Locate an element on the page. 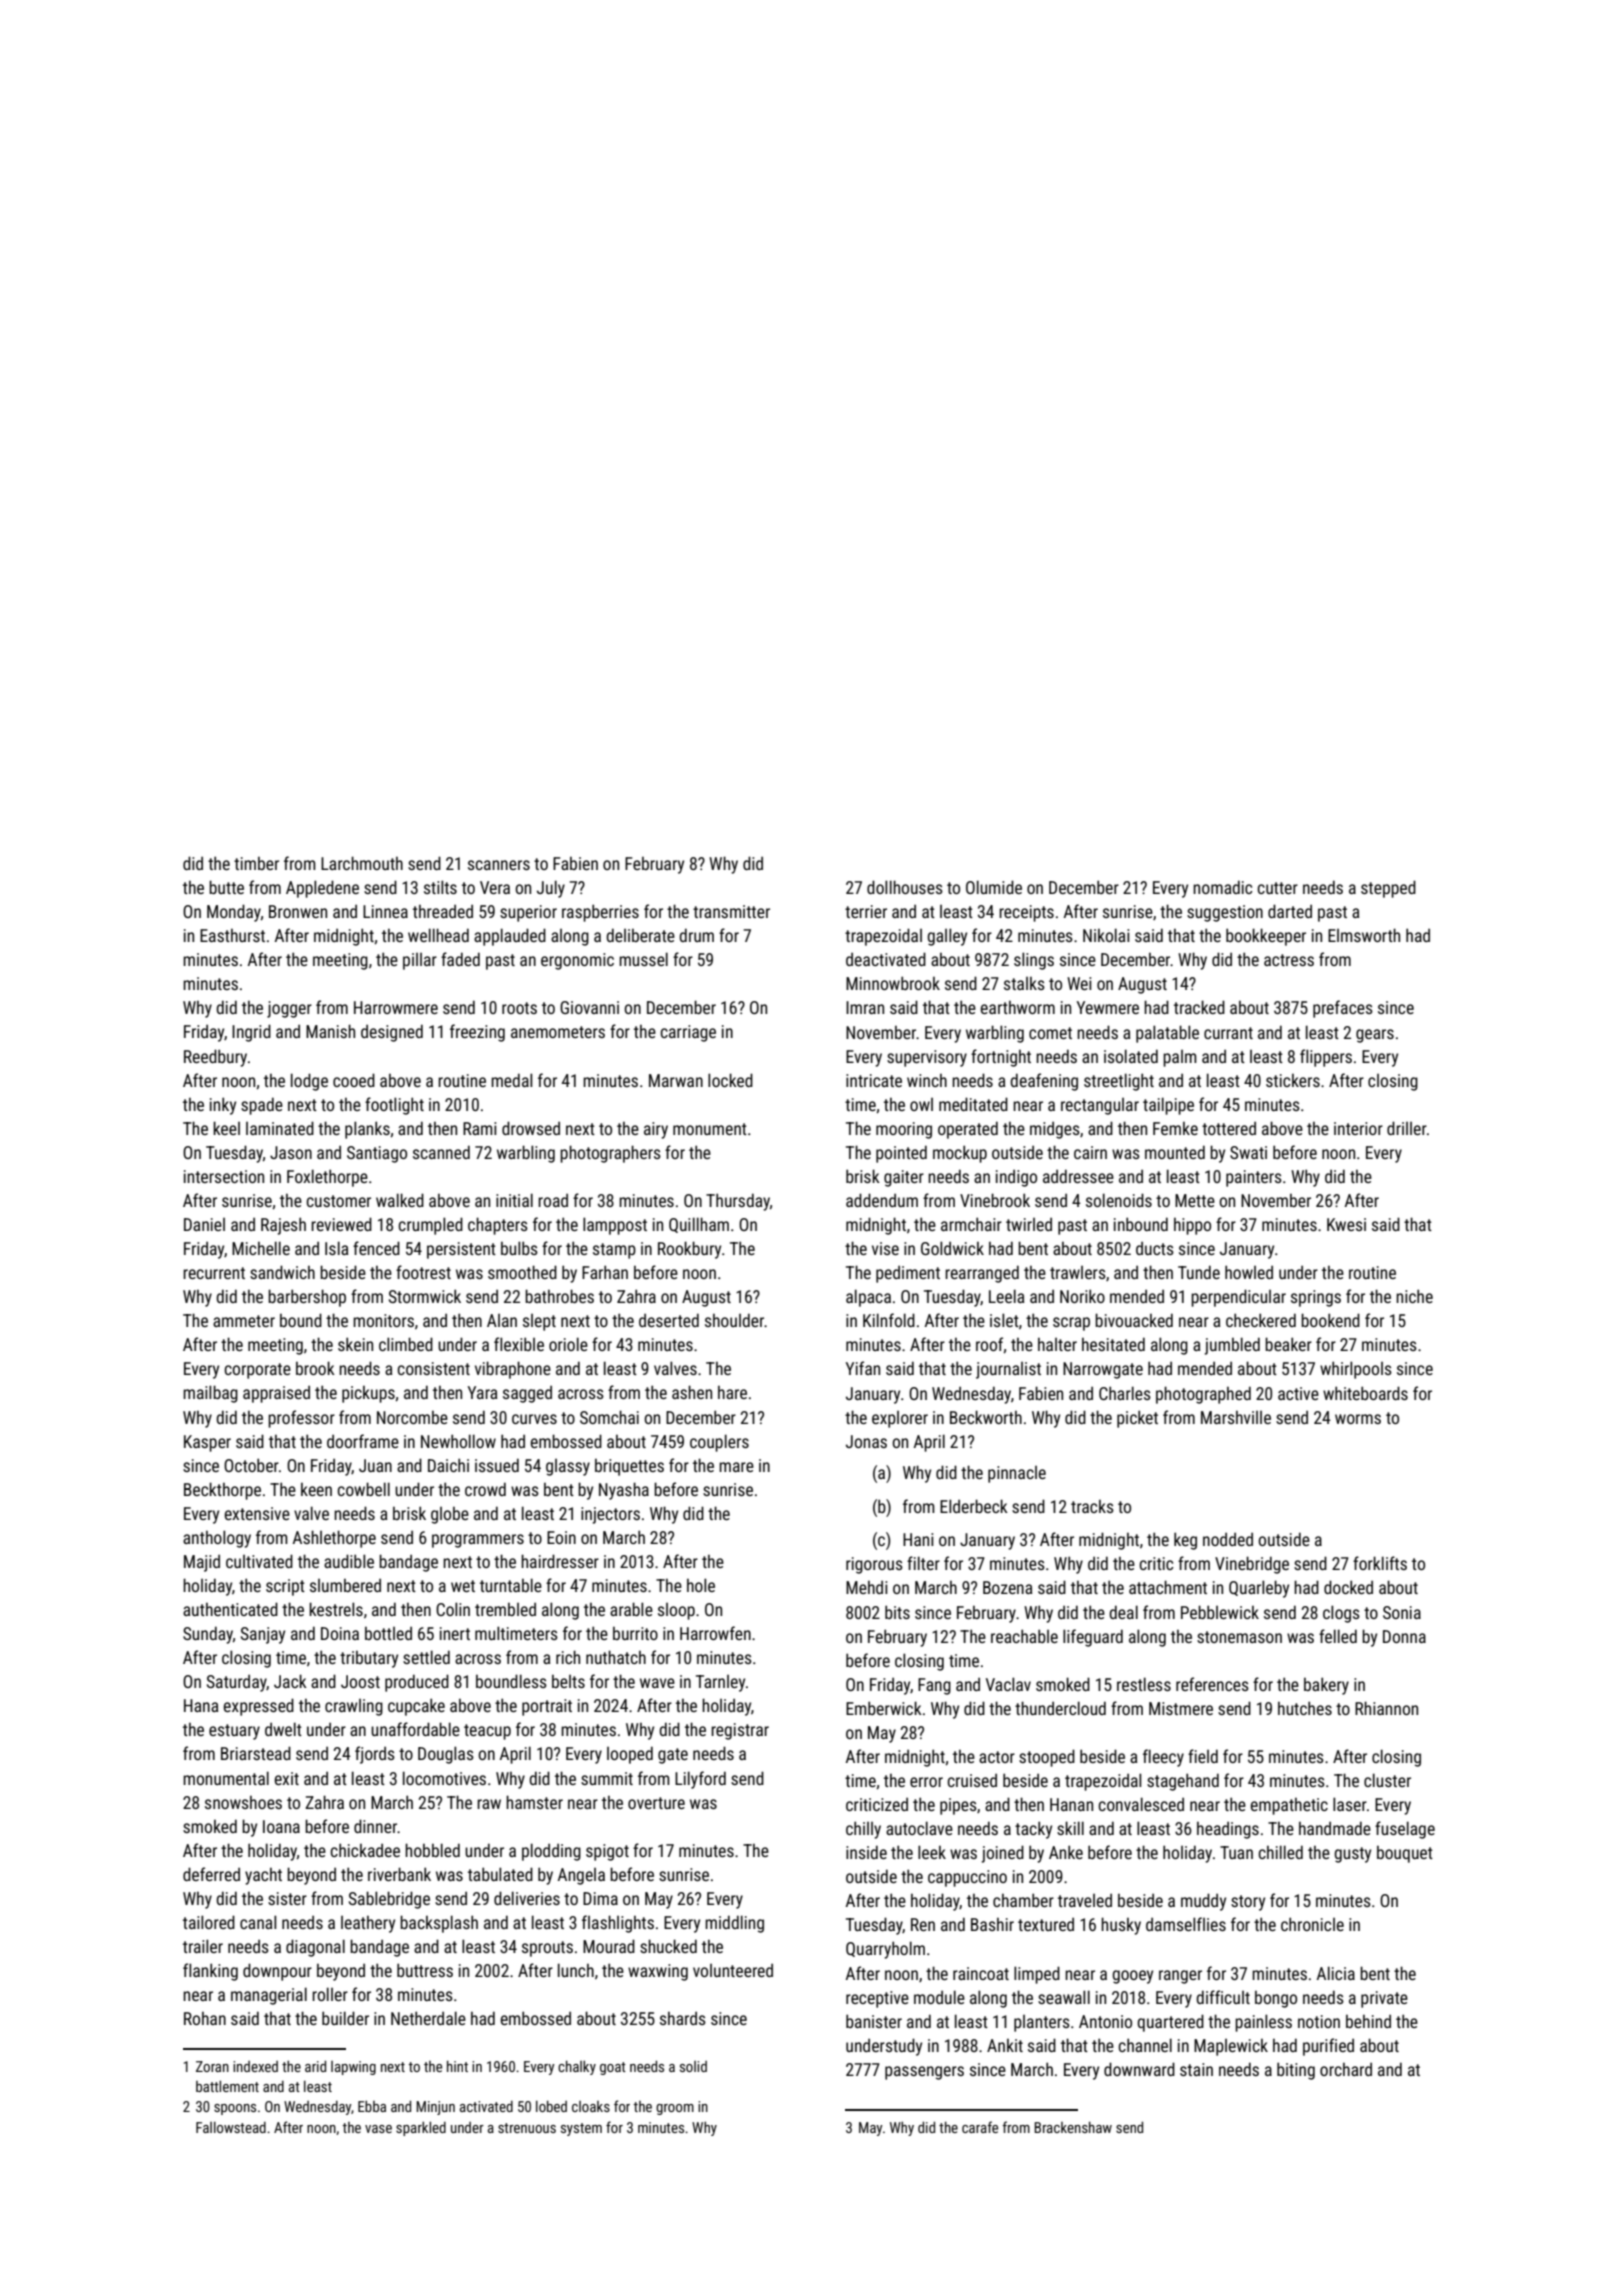 This document has width=1620, height=2292. Manish is located at coordinates (330, 1031).
